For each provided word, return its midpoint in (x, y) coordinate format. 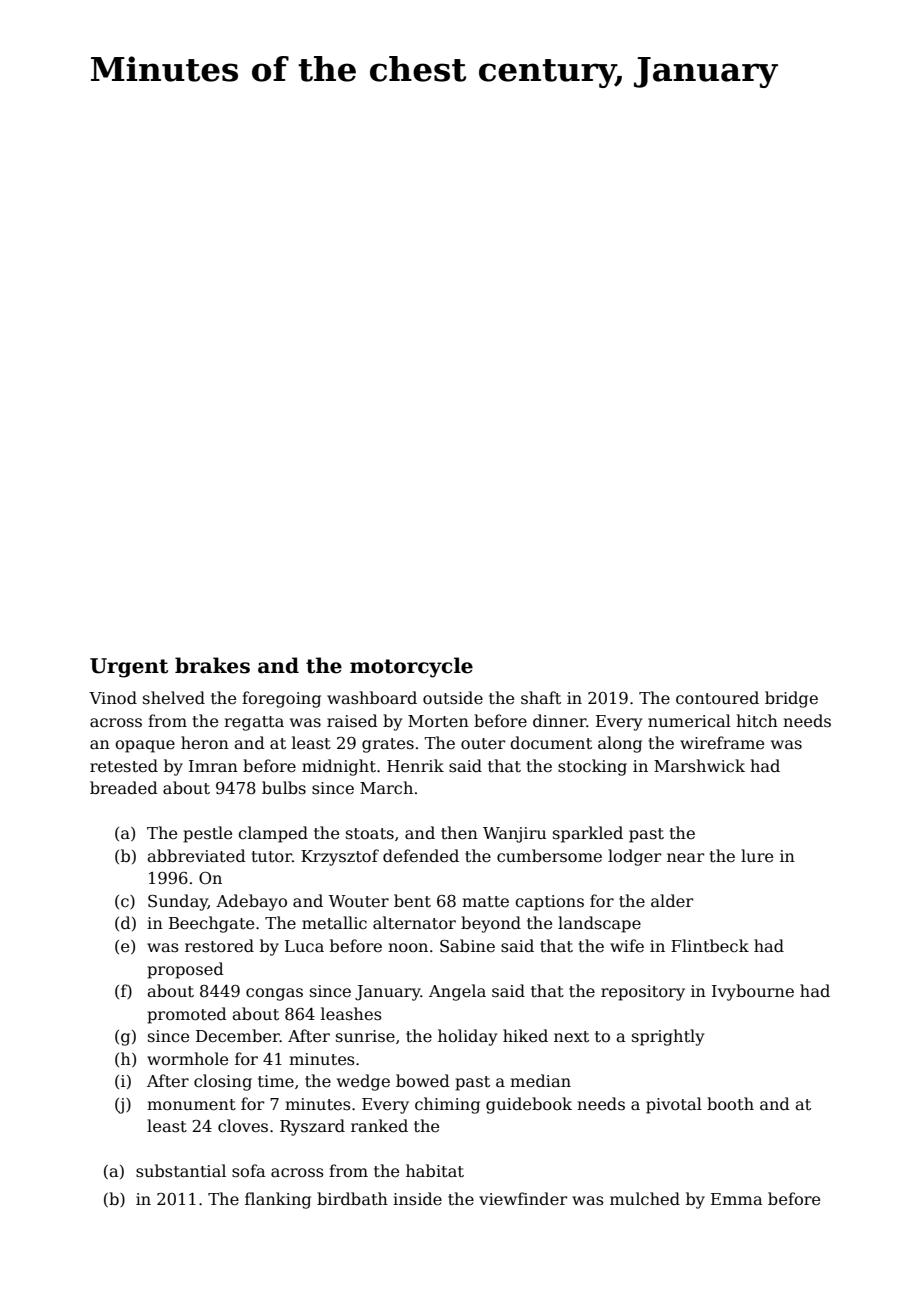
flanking (278, 1200)
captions (549, 903)
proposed (185, 970)
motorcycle (411, 667)
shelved (174, 697)
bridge (791, 699)
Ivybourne (753, 992)
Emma (737, 1199)
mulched (645, 1198)
